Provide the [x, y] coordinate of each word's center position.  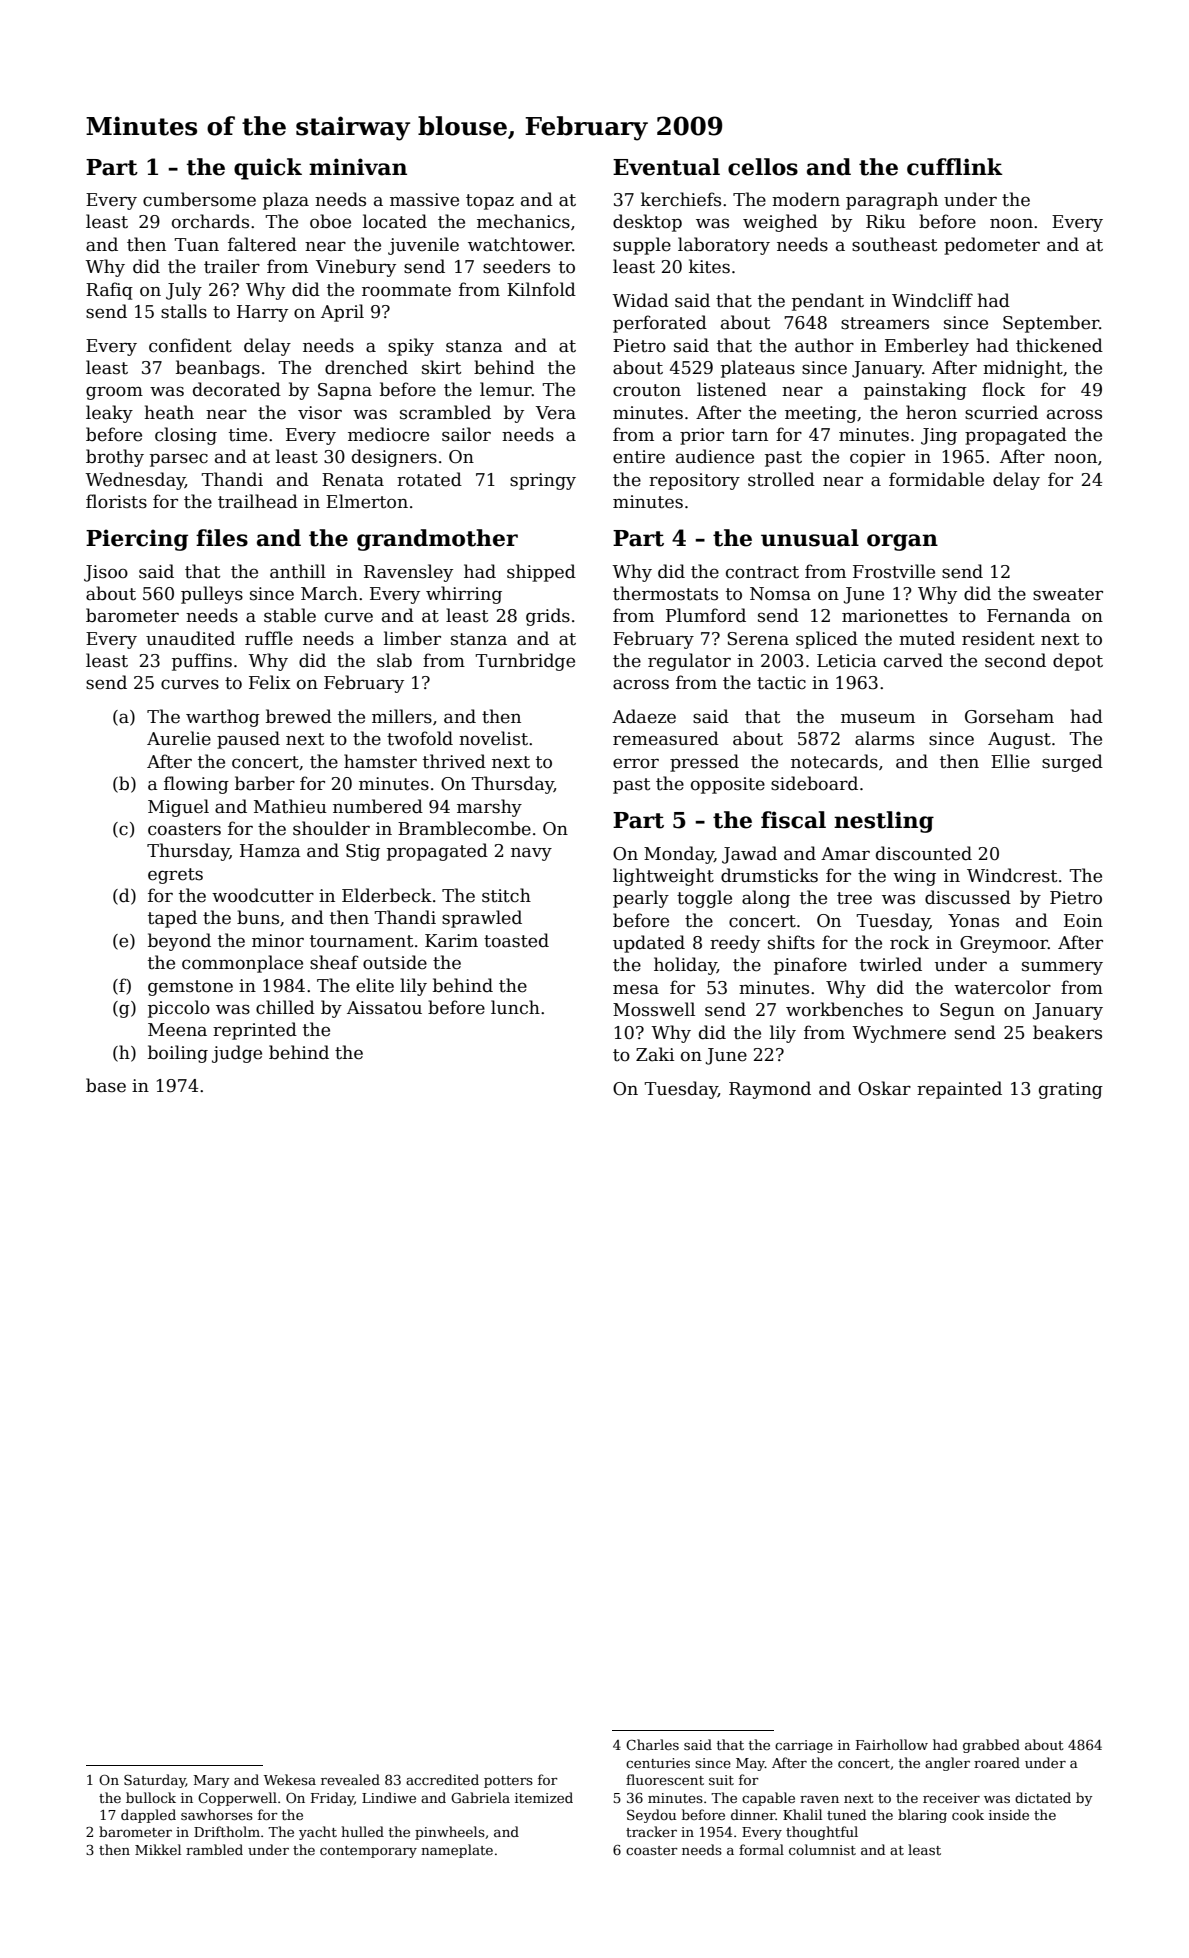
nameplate [457, 1851]
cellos [763, 167]
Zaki [655, 1054]
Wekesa [290, 1779]
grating [1071, 1090]
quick [268, 169]
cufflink [955, 167]
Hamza [270, 851]
